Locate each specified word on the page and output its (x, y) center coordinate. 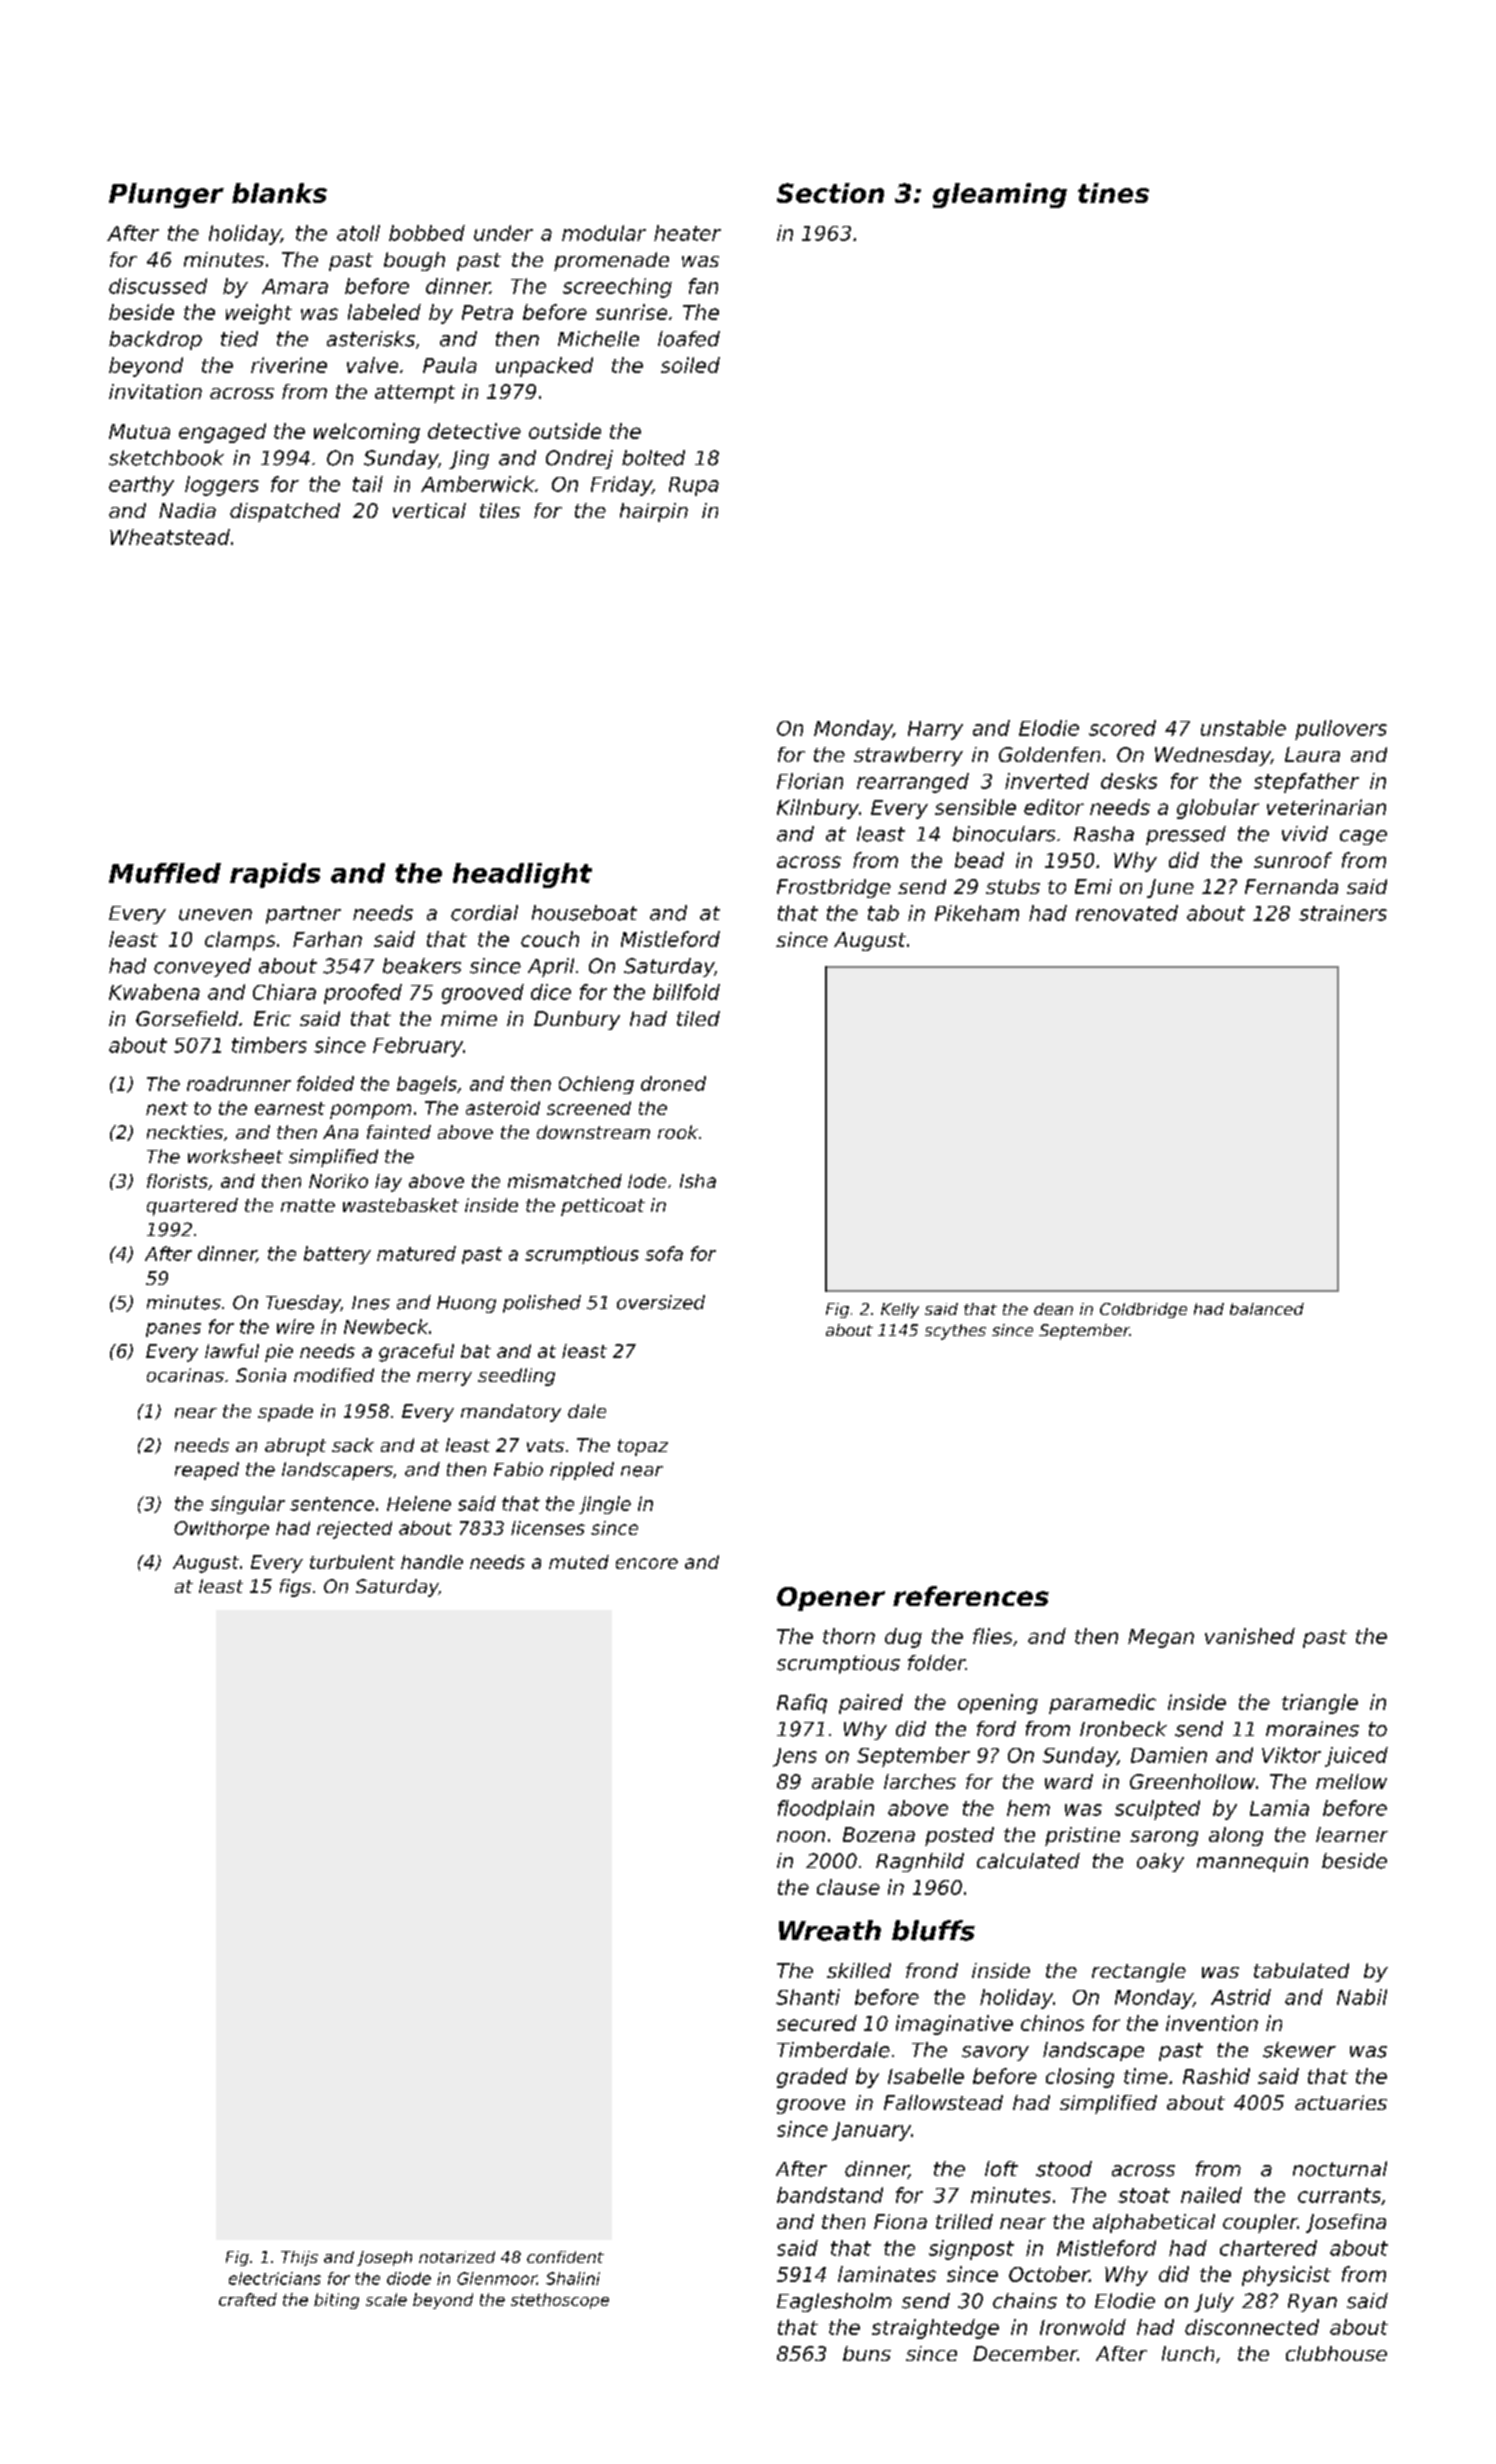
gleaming (1000, 195)
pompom (370, 1111)
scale (386, 2299)
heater (687, 233)
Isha (698, 1181)
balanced (1267, 1309)
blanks (279, 193)
